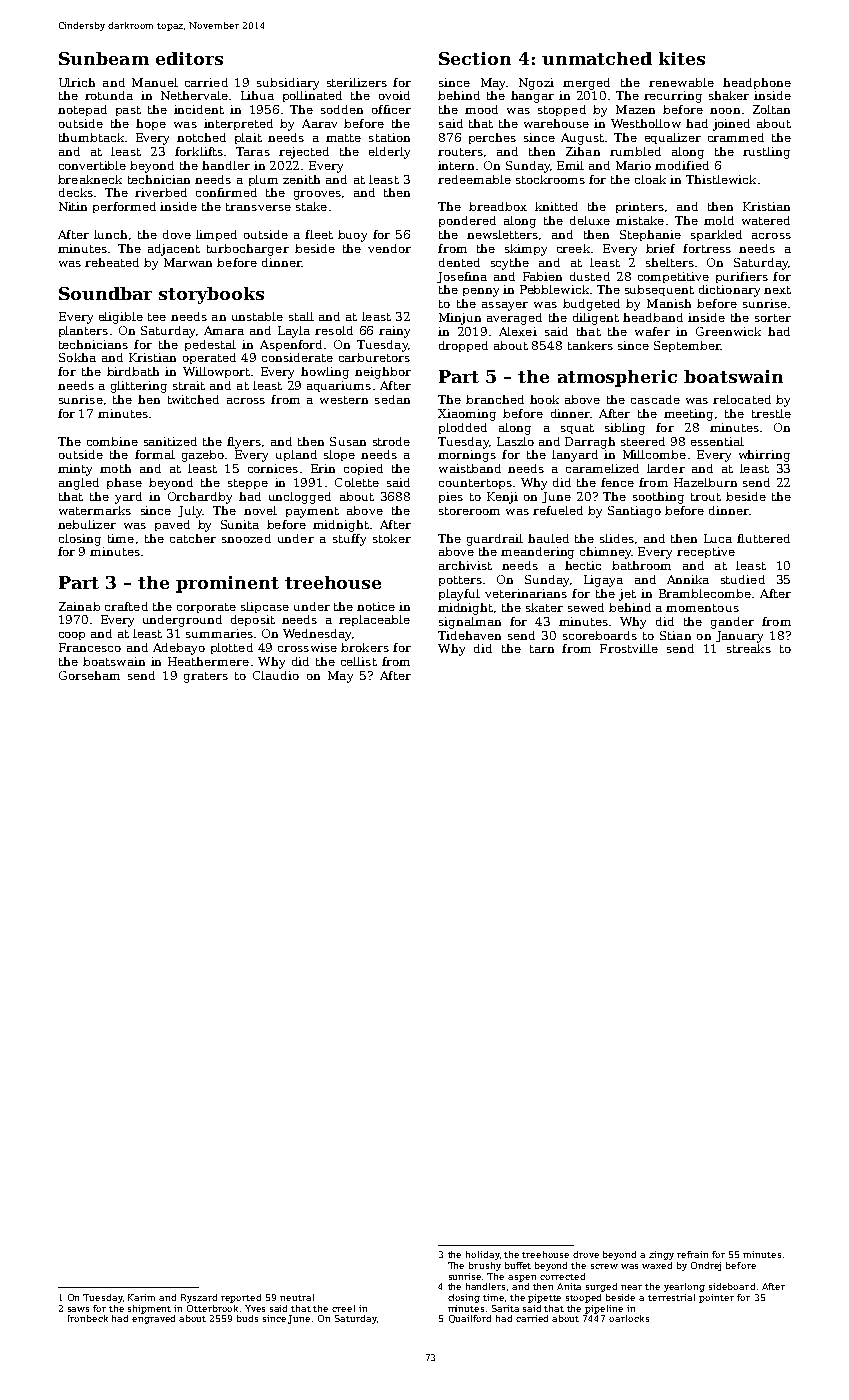 The image size is (849, 1400). Describe the element at coordinates (276, 675) in the page. I see `Claudio` at that location.
